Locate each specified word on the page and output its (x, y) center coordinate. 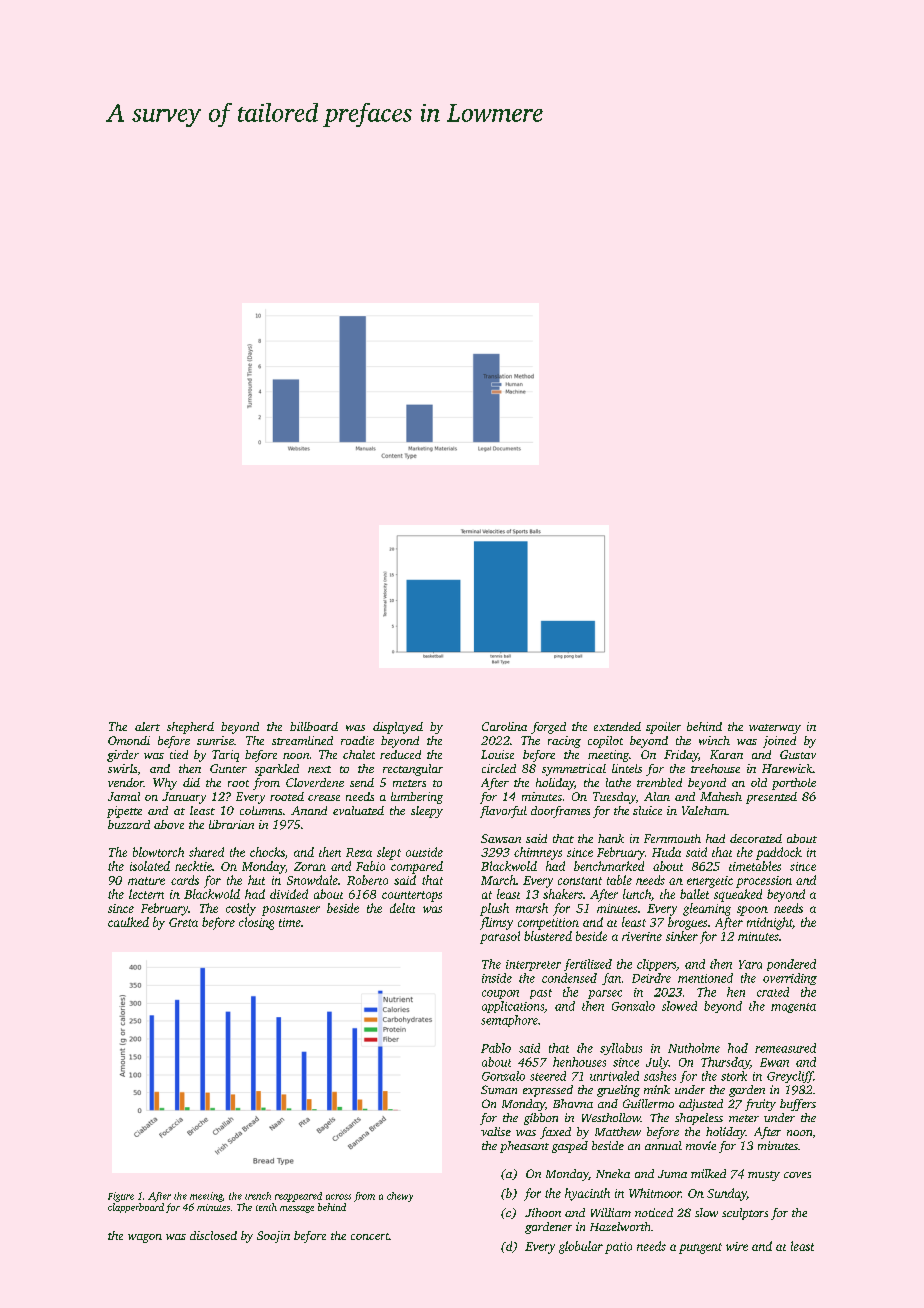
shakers (563, 894)
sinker (682, 936)
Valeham (704, 810)
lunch (637, 894)
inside (497, 978)
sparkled (277, 770)
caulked (128, 922)
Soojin (273, 1237)
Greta (183, 922)
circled (499, 768)
